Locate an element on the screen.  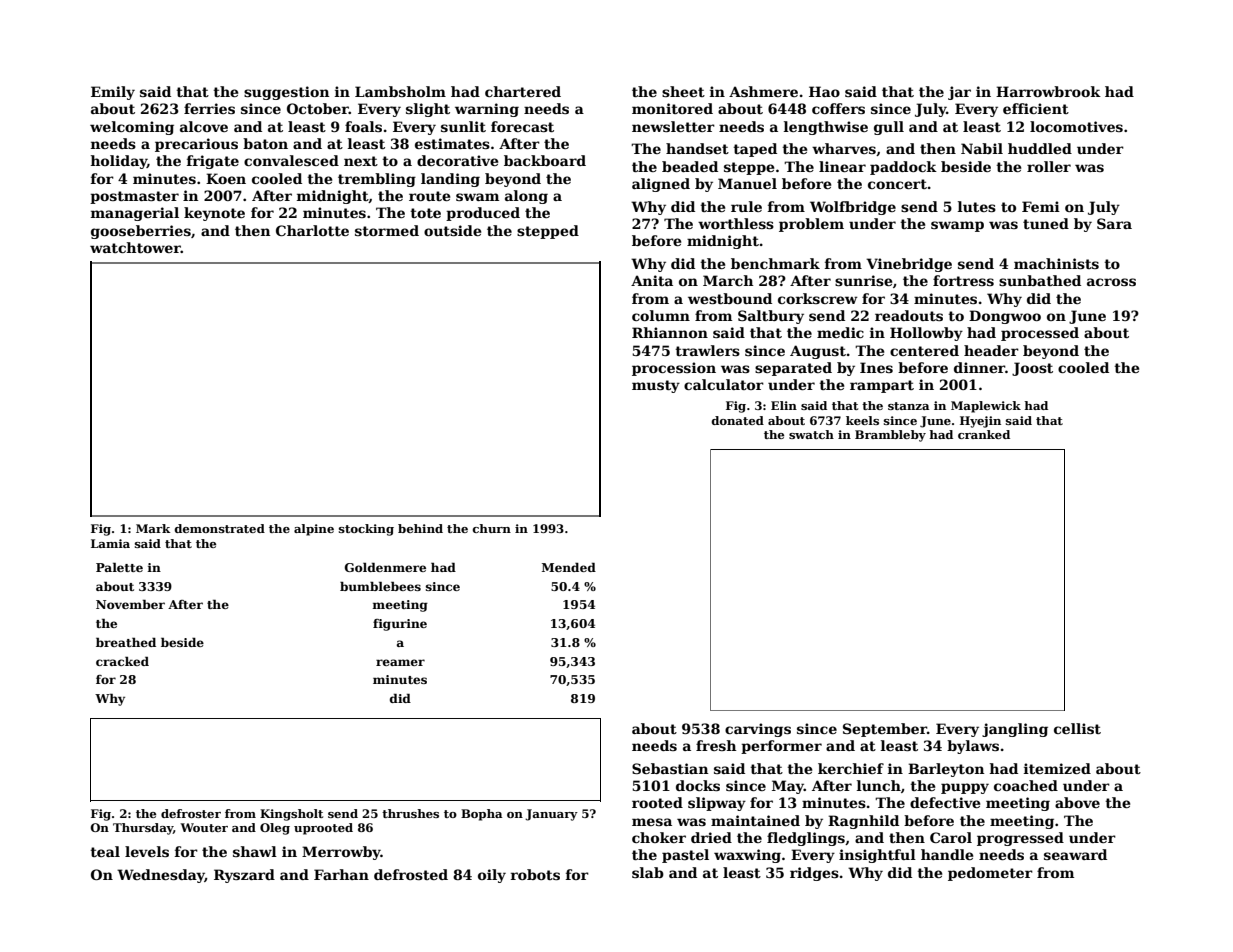
defroster is located at coordinates (191, 813).
